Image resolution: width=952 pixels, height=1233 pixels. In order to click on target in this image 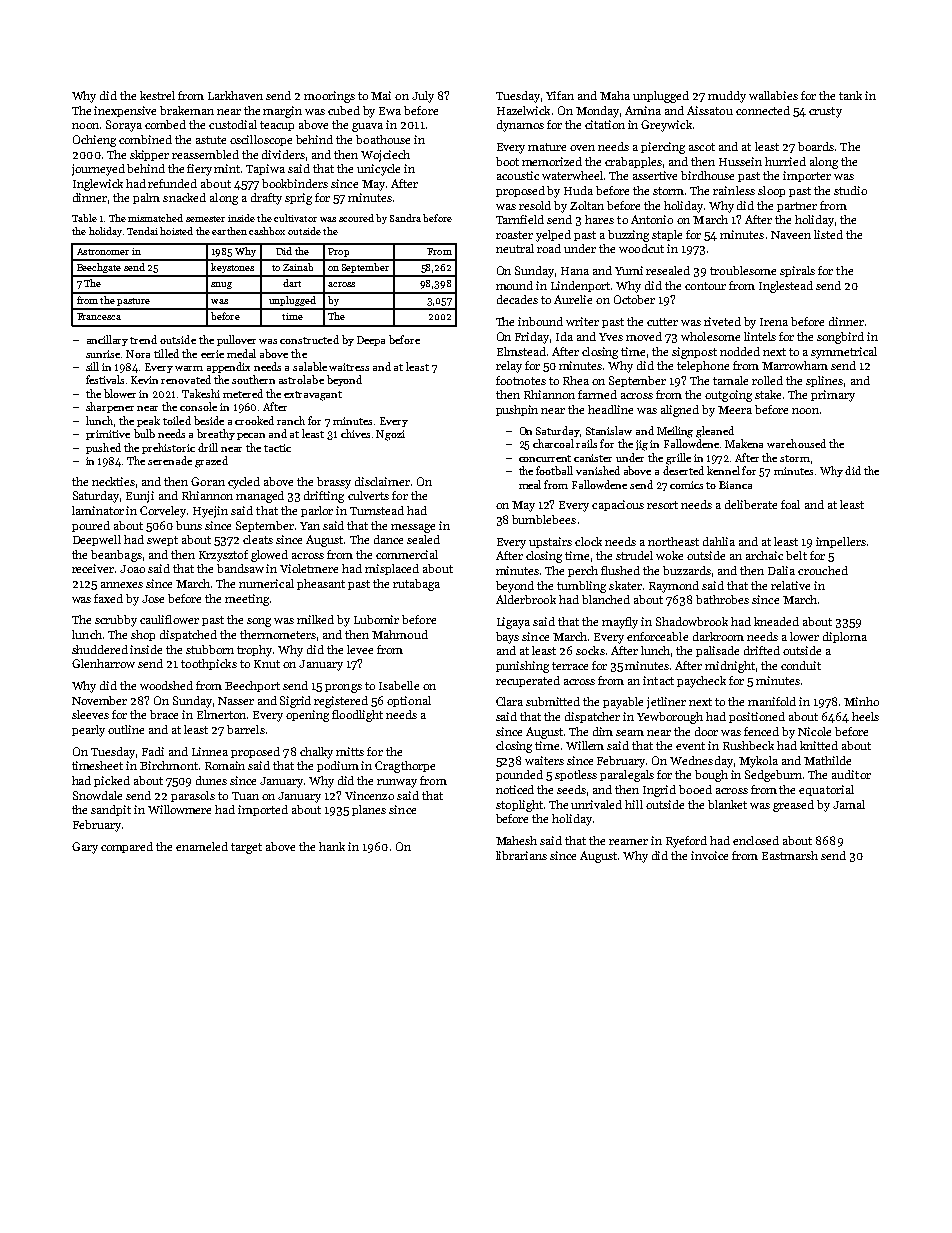, I will do `click(246, 848)`.
